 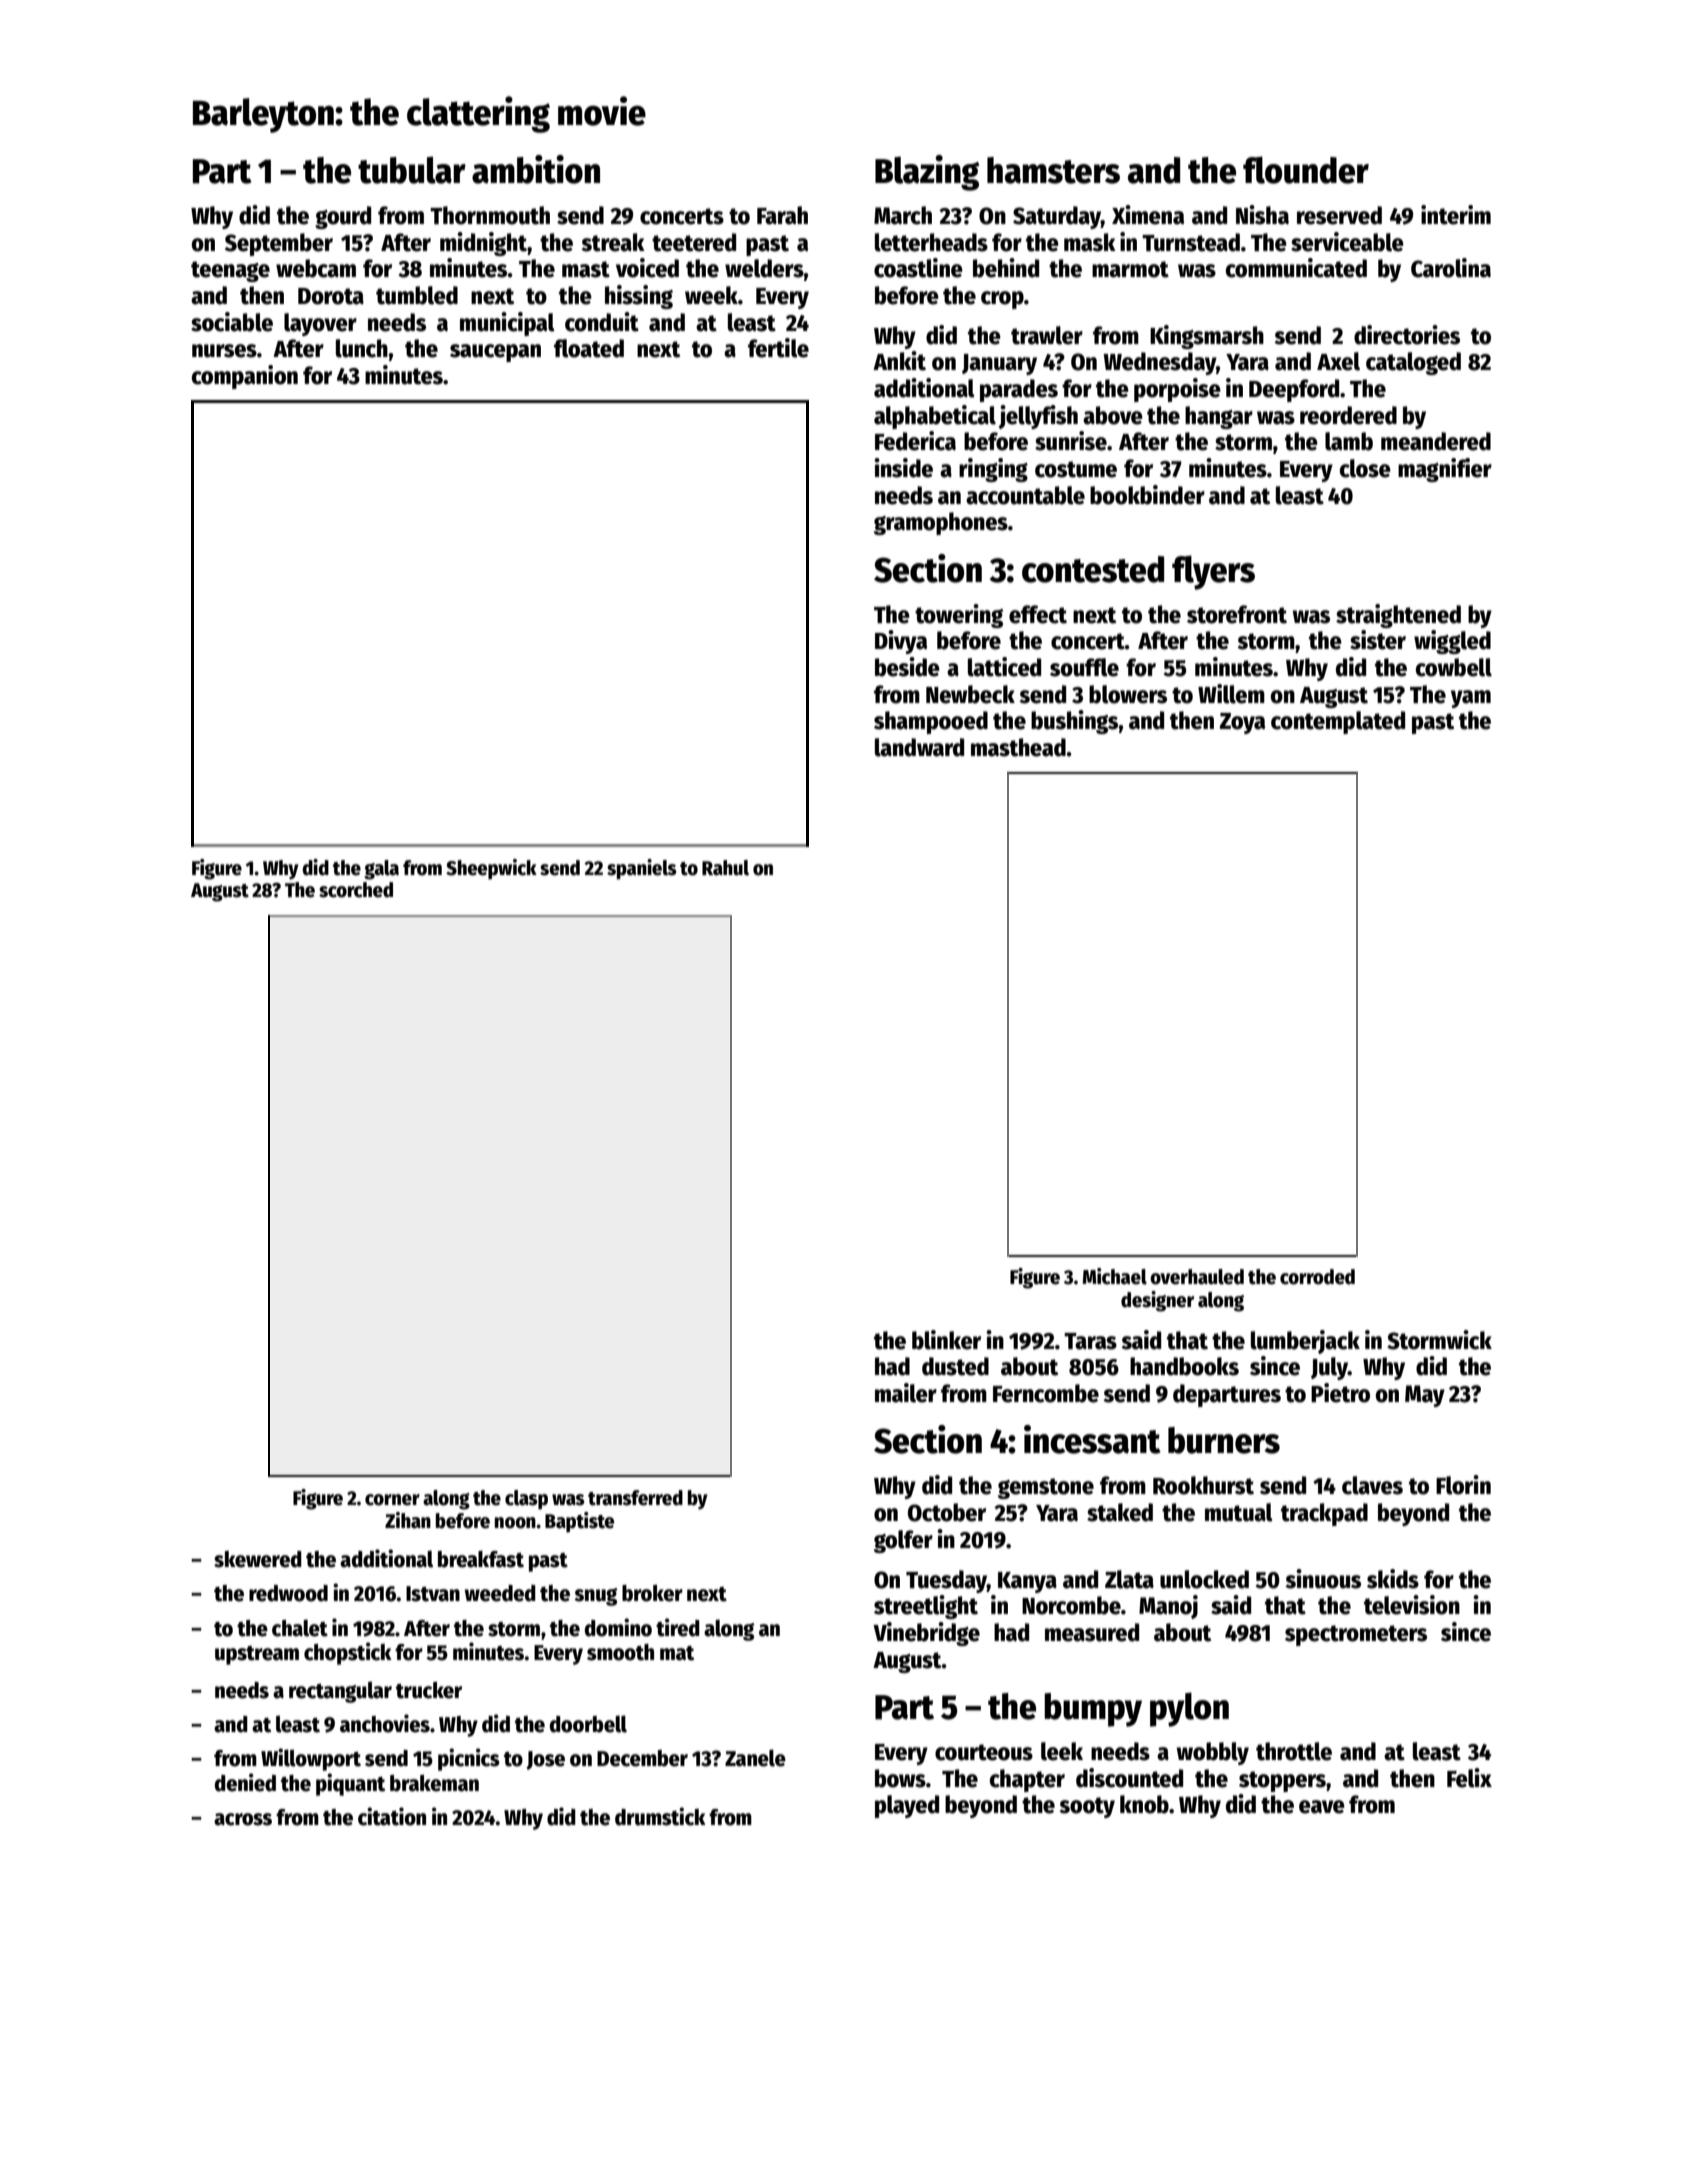 What do you see at coordinates (1317, 1277) in the document?
I see `corroded` at bounding box center [1317, 1277].
